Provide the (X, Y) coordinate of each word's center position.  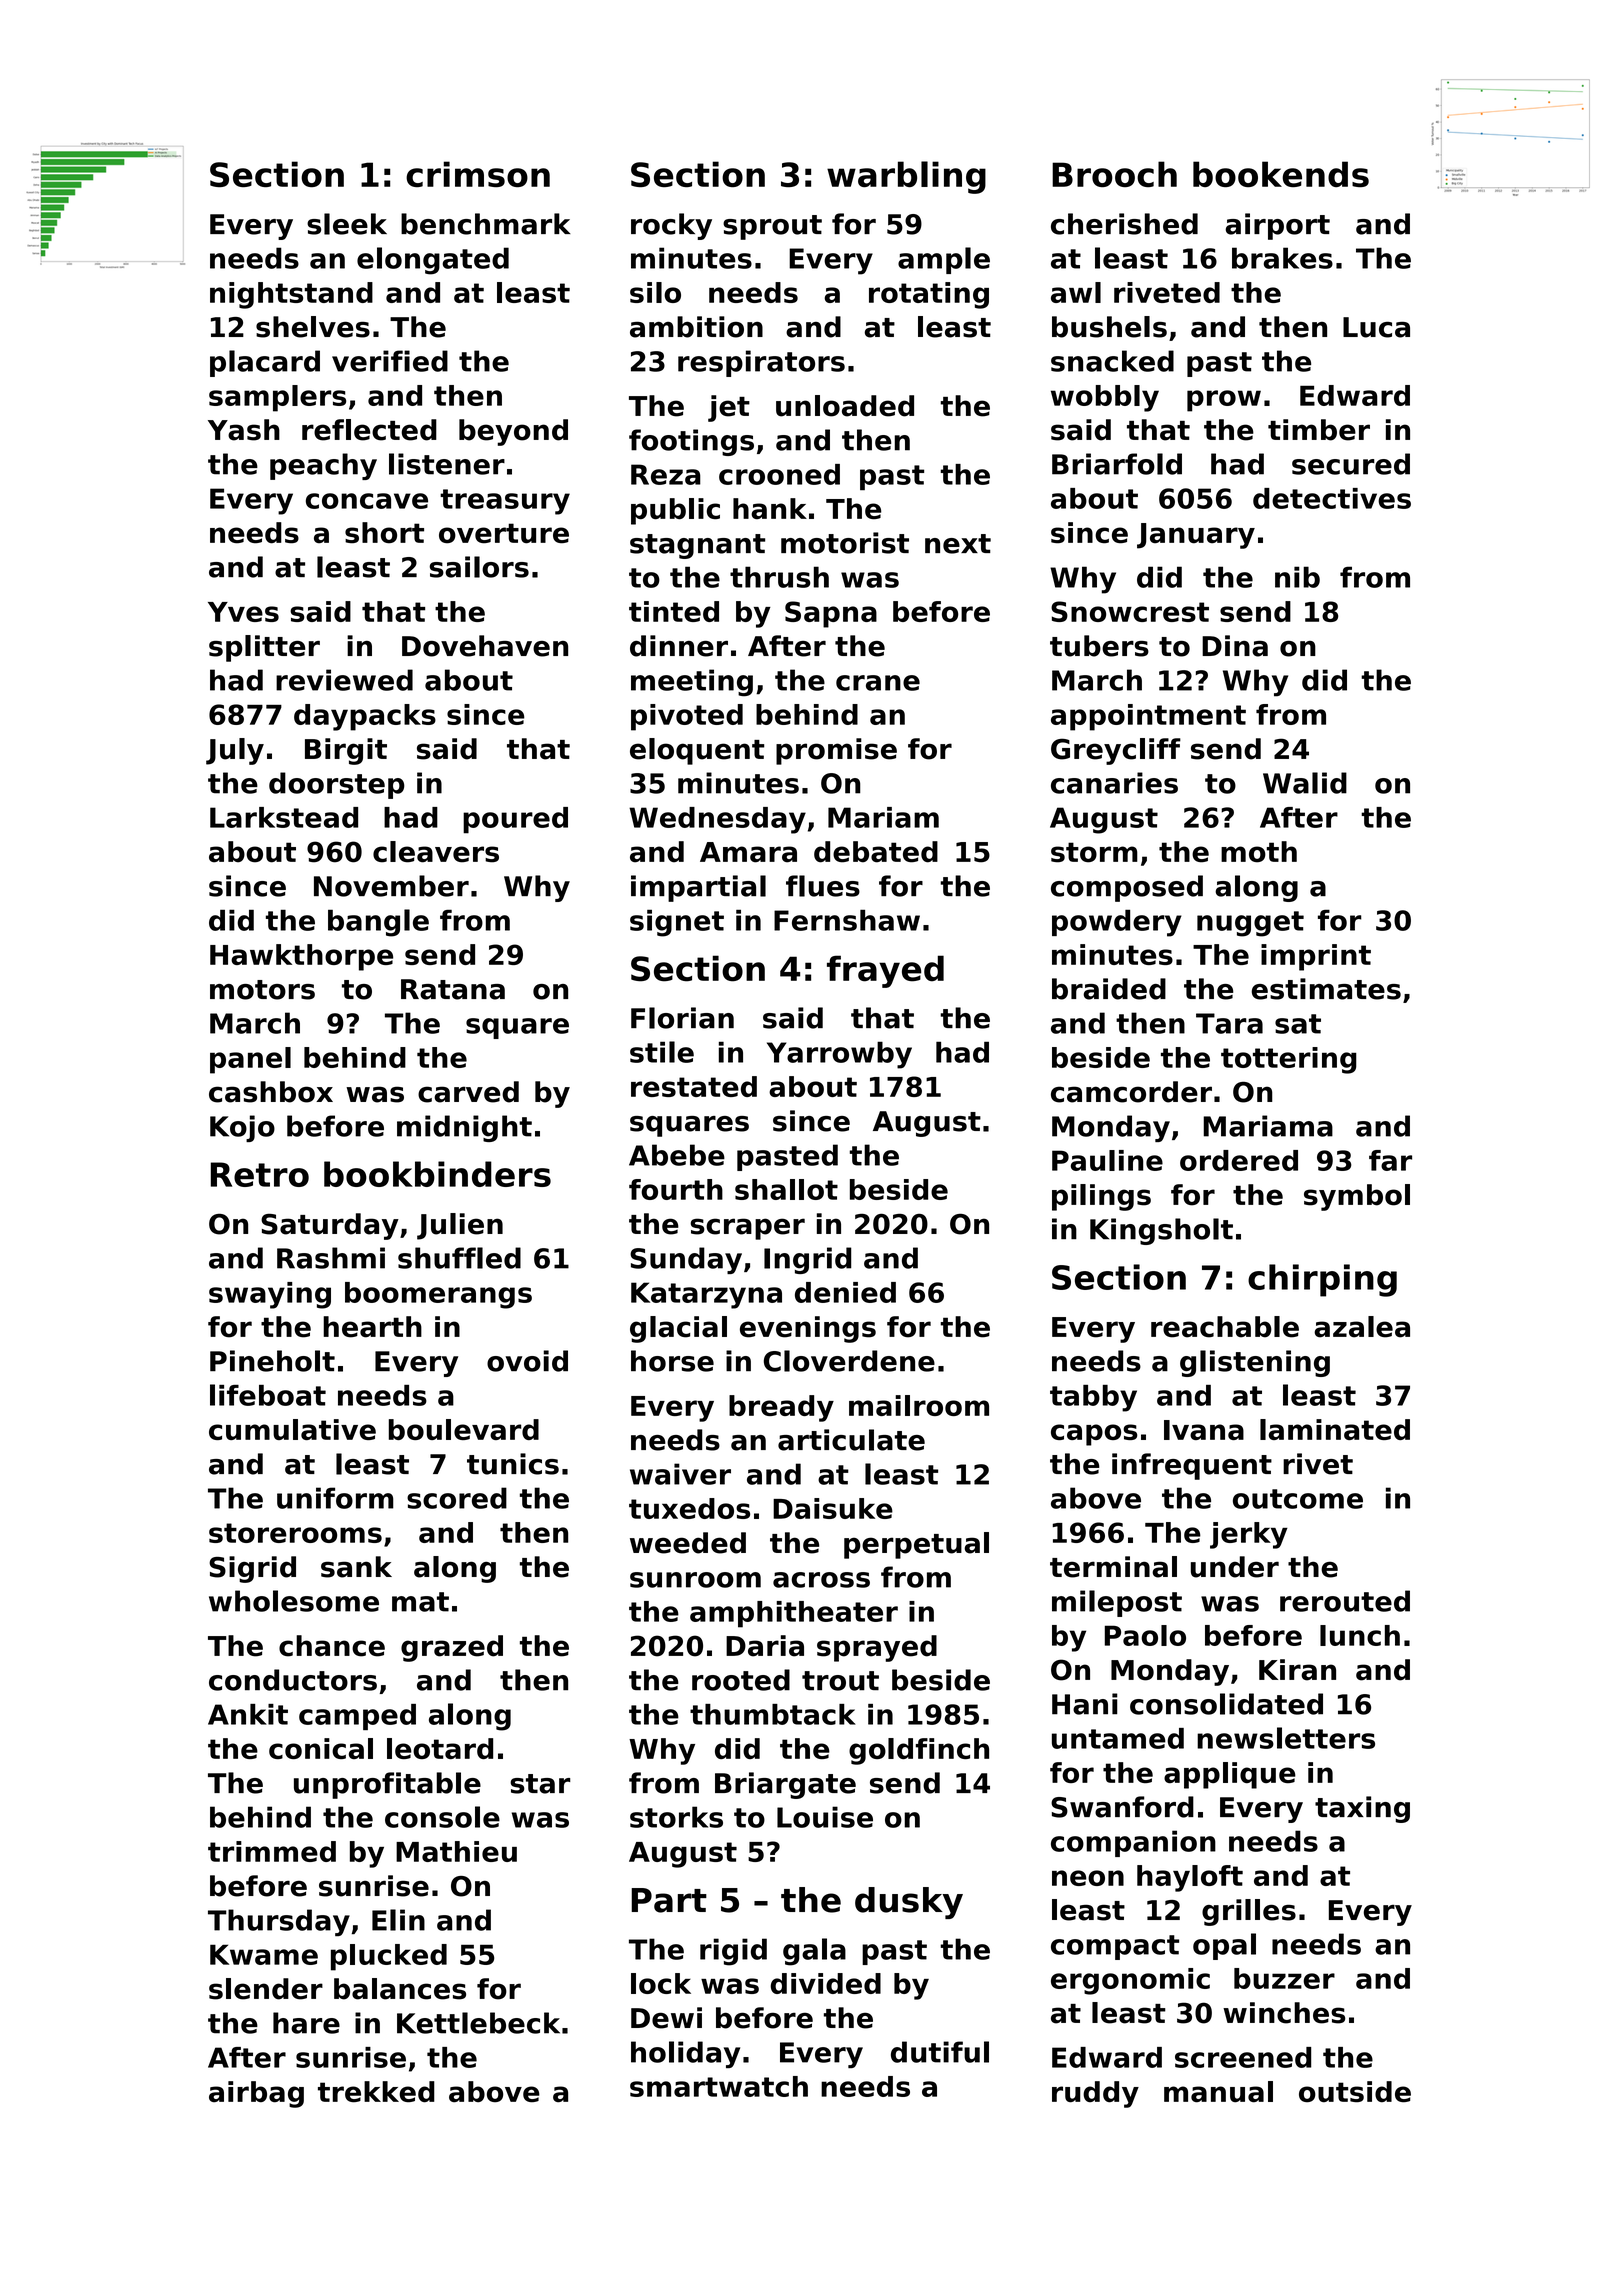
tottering (1289, 1060)
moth (1259, 852)
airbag (256, 2094)
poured (515, 820)
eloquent (697, 751)
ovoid (527, 1361)
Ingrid (807, 1260)
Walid (1305, 783)
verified (390, 361)
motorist (845, 543)
